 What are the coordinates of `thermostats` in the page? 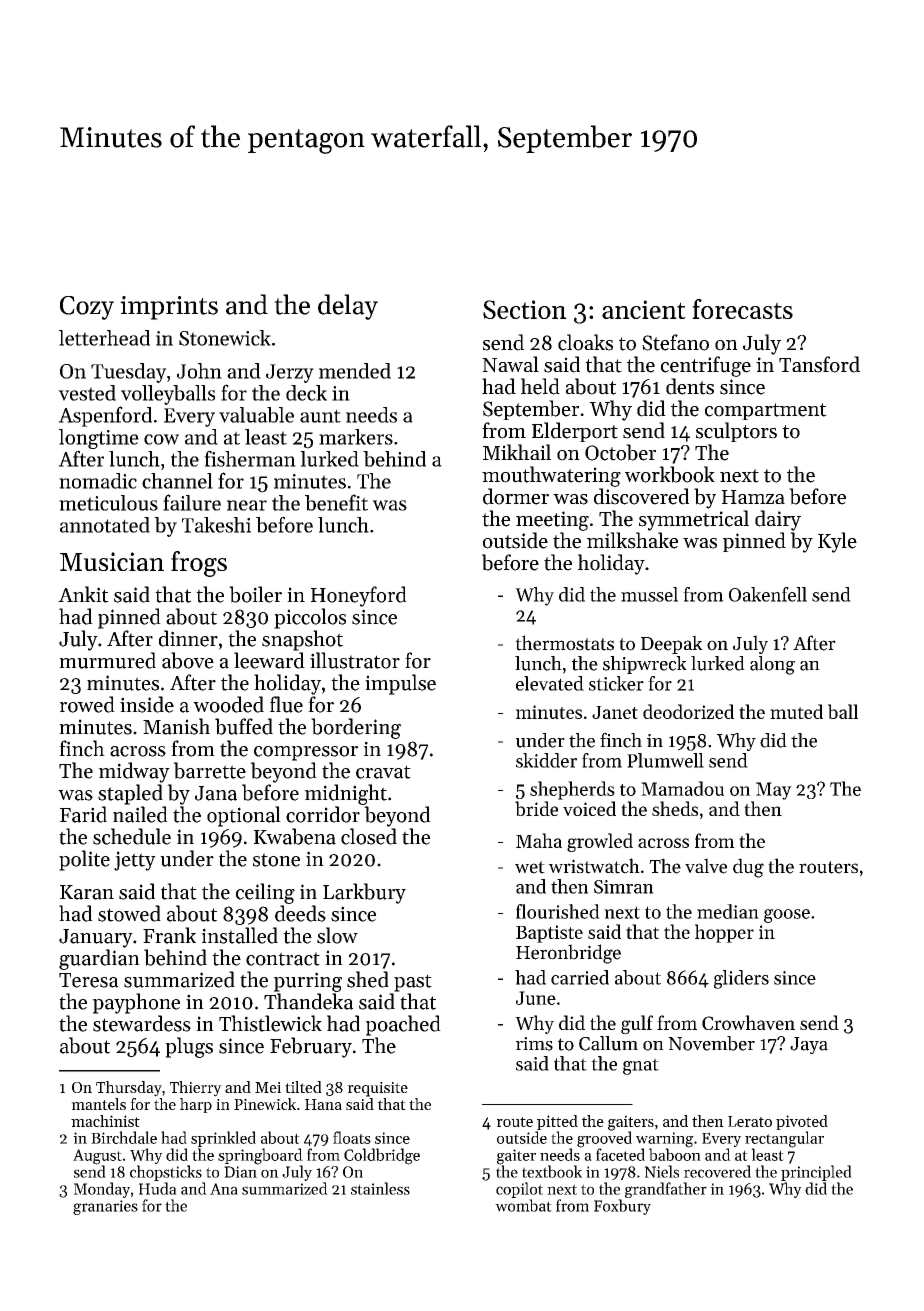 It's located at (564, 643).
